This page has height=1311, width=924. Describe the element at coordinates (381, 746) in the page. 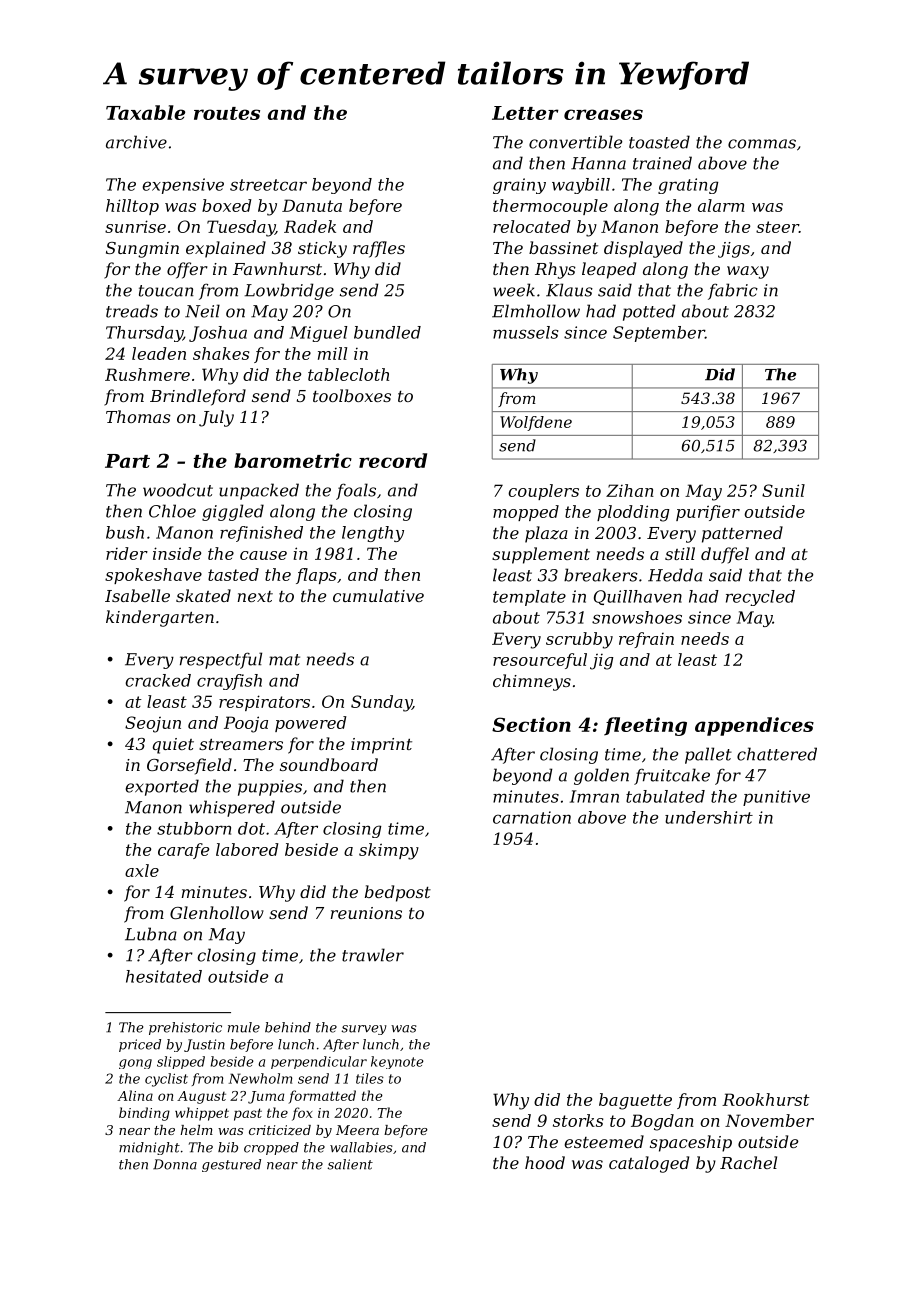

I see `imprint` at that location.
